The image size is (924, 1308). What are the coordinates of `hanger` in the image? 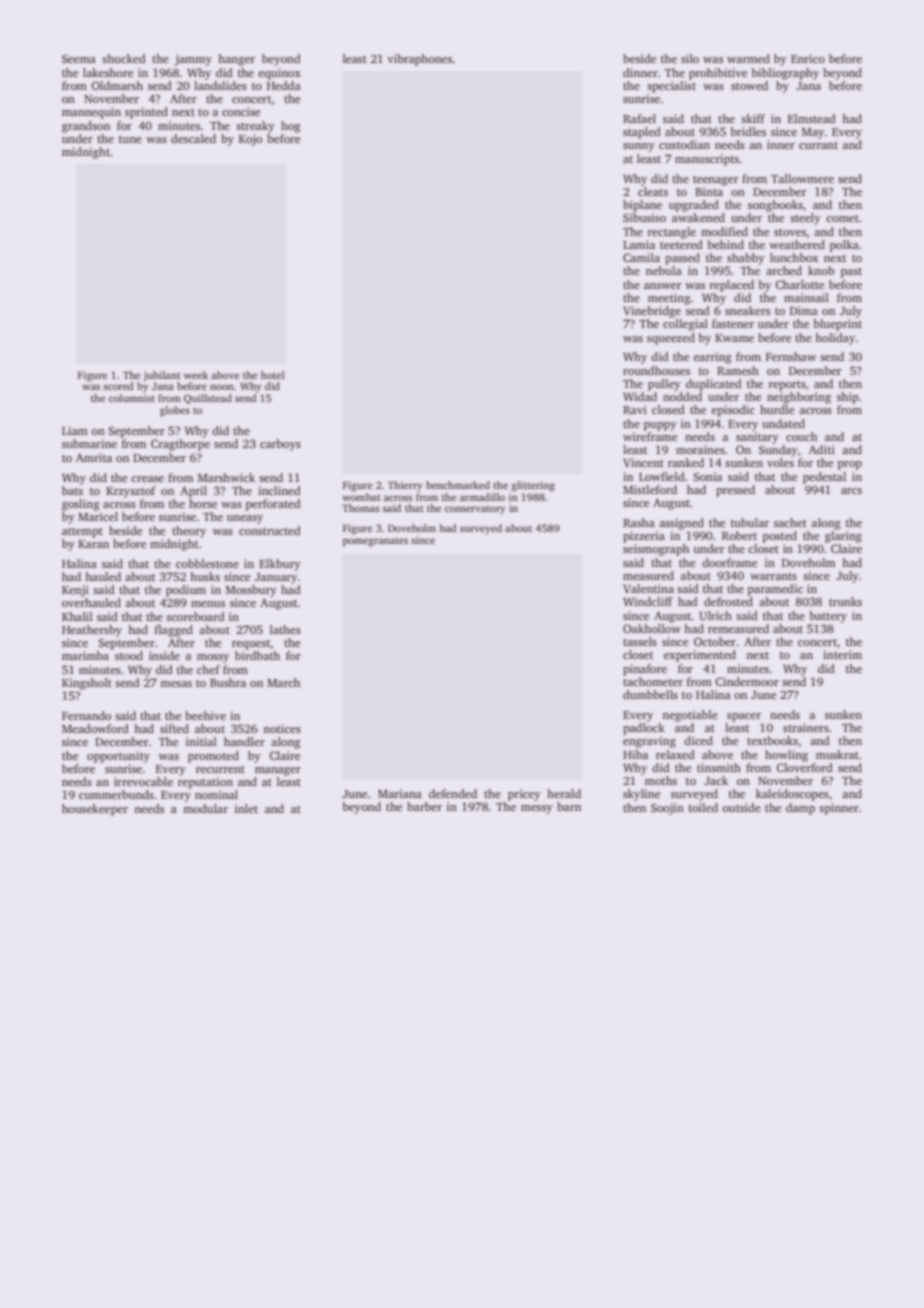 It's located at (236, 60).
